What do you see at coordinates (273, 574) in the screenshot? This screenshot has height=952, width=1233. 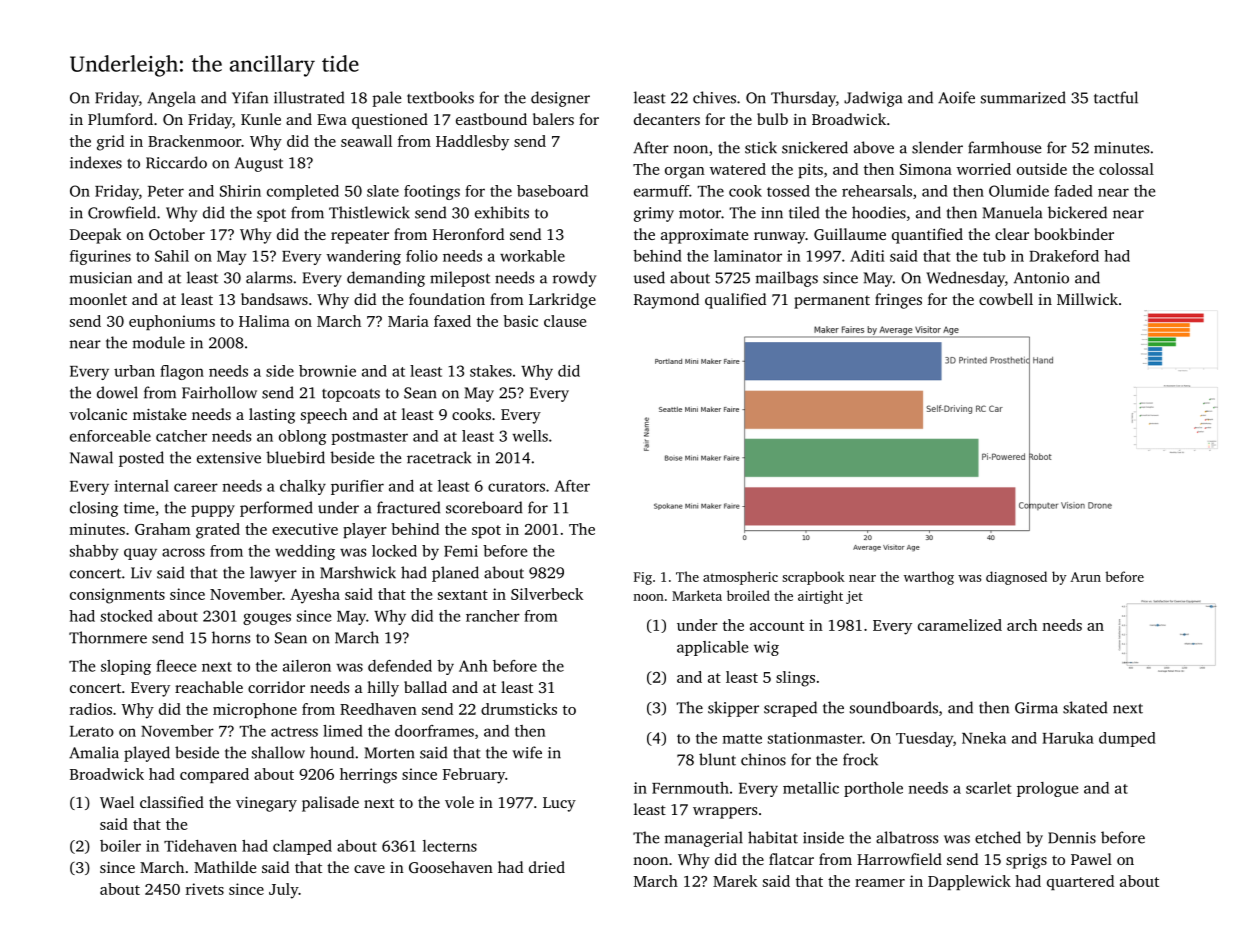 I see `lawyer` at bounding box center [273, 574].
